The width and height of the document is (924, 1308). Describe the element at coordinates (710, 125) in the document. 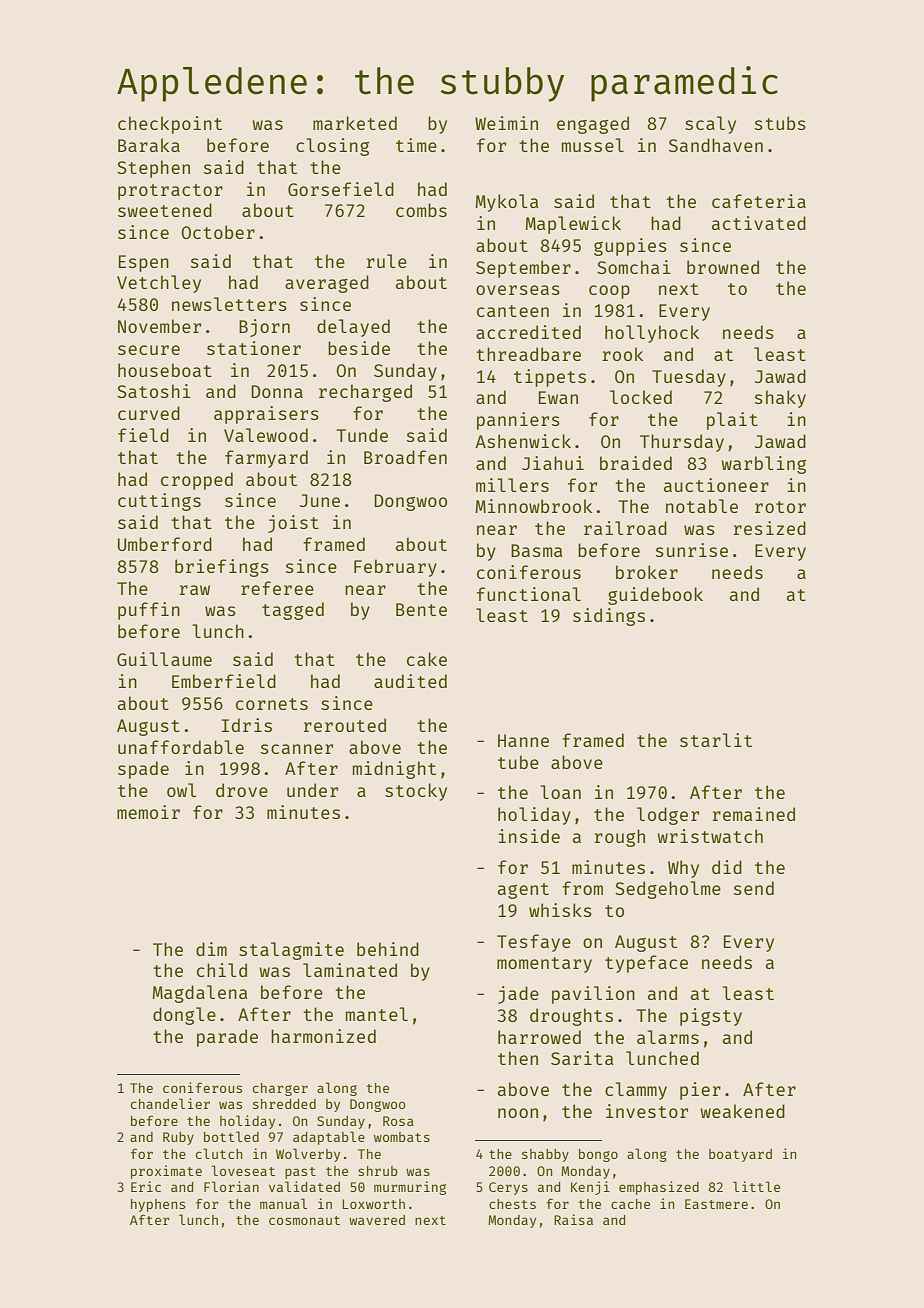

I see `scaly` at that location.
